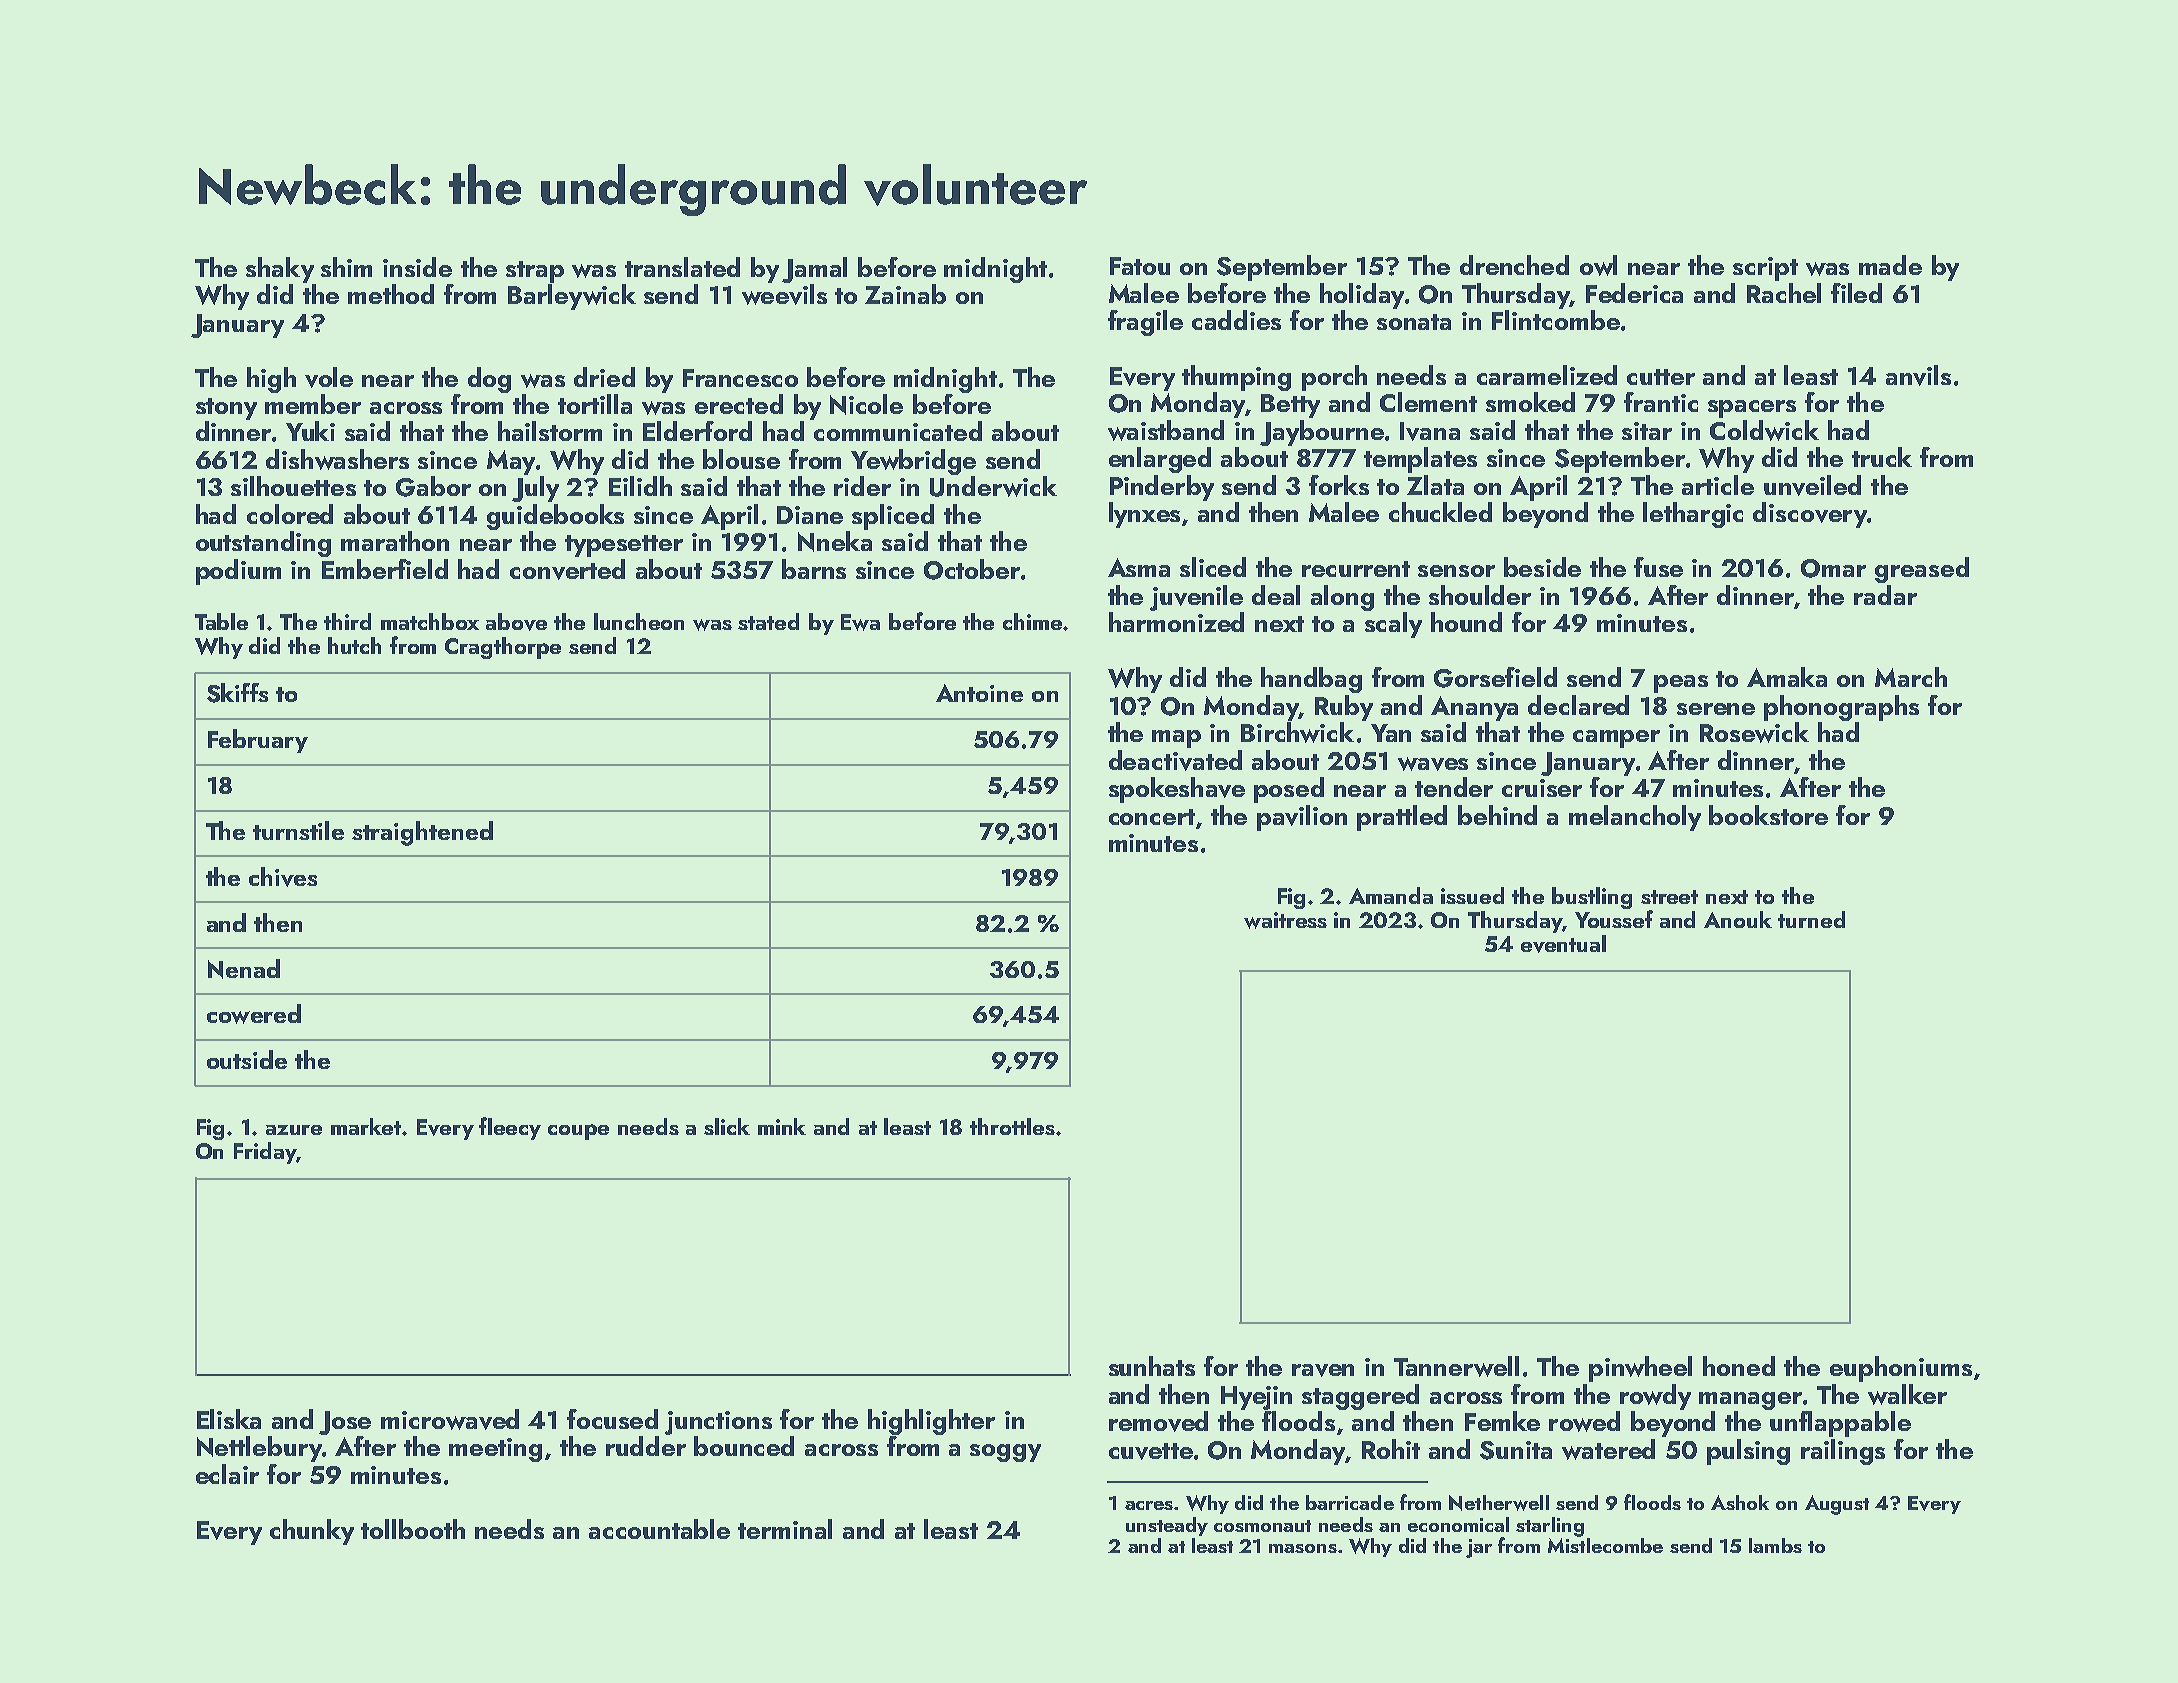 This page has width=2178, height=1683. I want to click on Zainab, so click(905, 294).
